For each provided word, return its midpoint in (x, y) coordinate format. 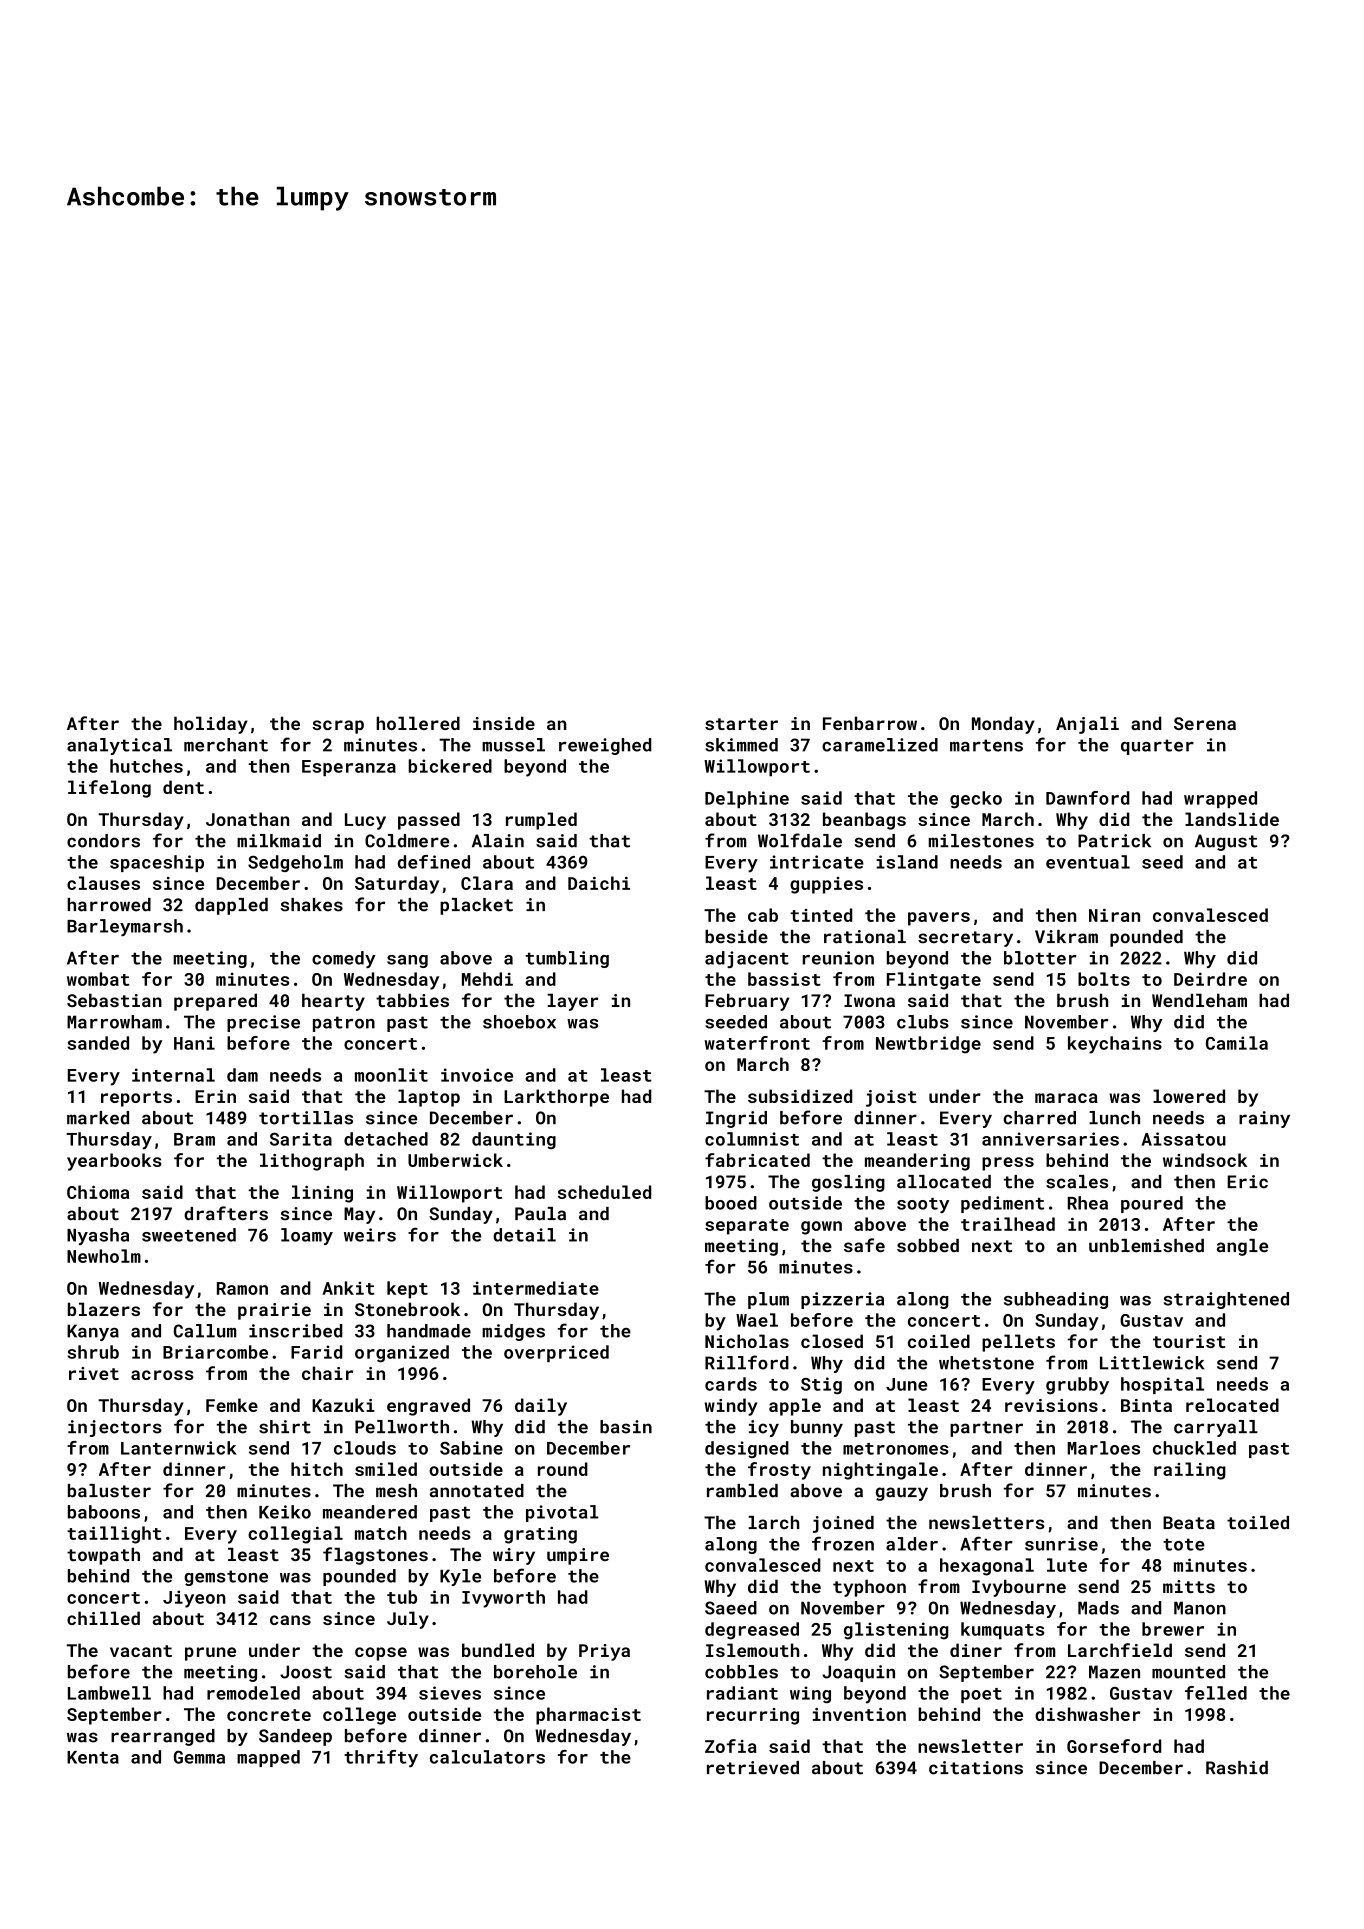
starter (741, 724)
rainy (1264, 1119)
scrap (338, 727)
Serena (1205, 723)
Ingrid (736, 1119)
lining (322, 1194)
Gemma (199, 1757)
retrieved (753, 1768)
